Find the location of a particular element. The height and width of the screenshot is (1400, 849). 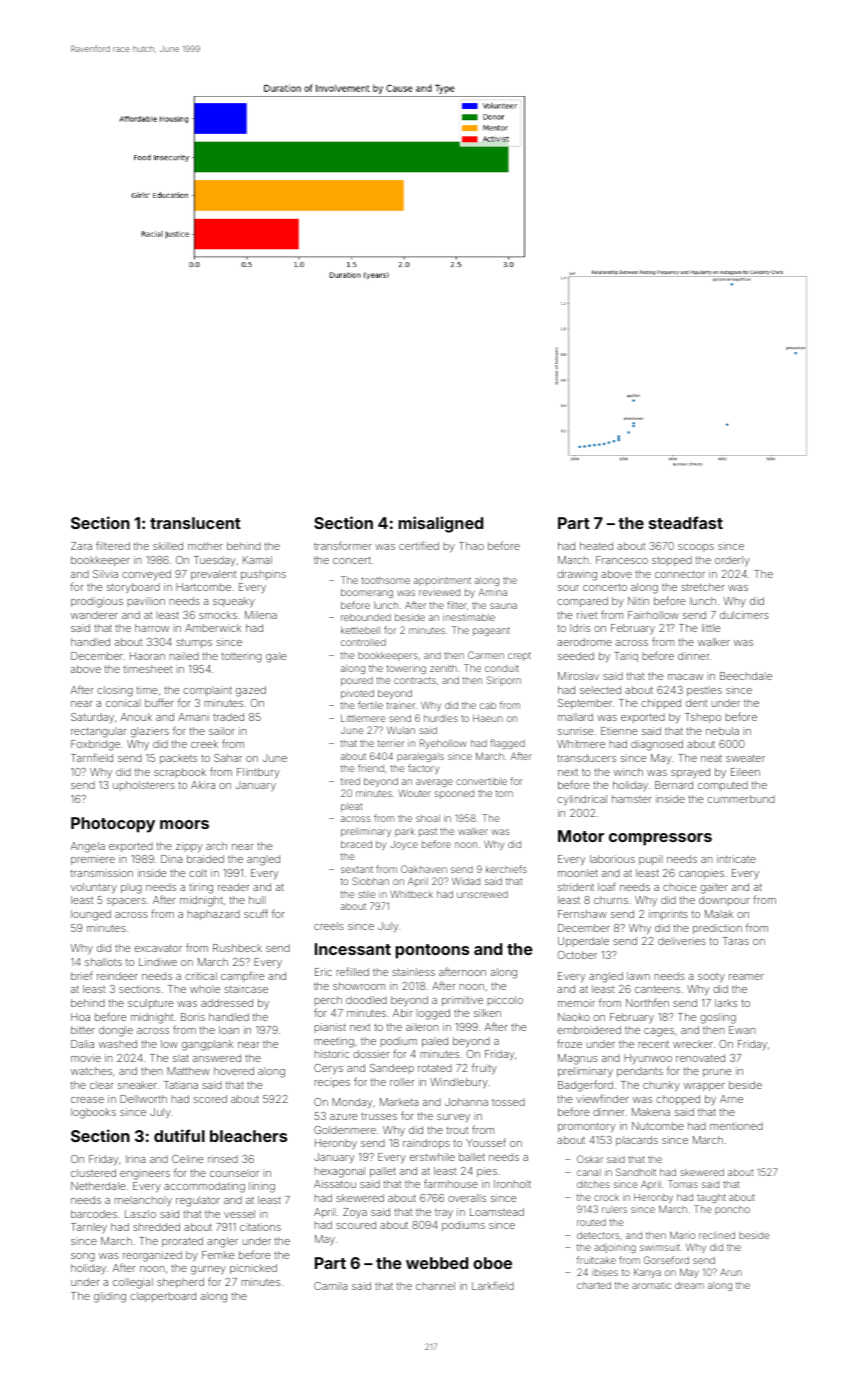

Johanna is located at coordinates (466, 1102).
